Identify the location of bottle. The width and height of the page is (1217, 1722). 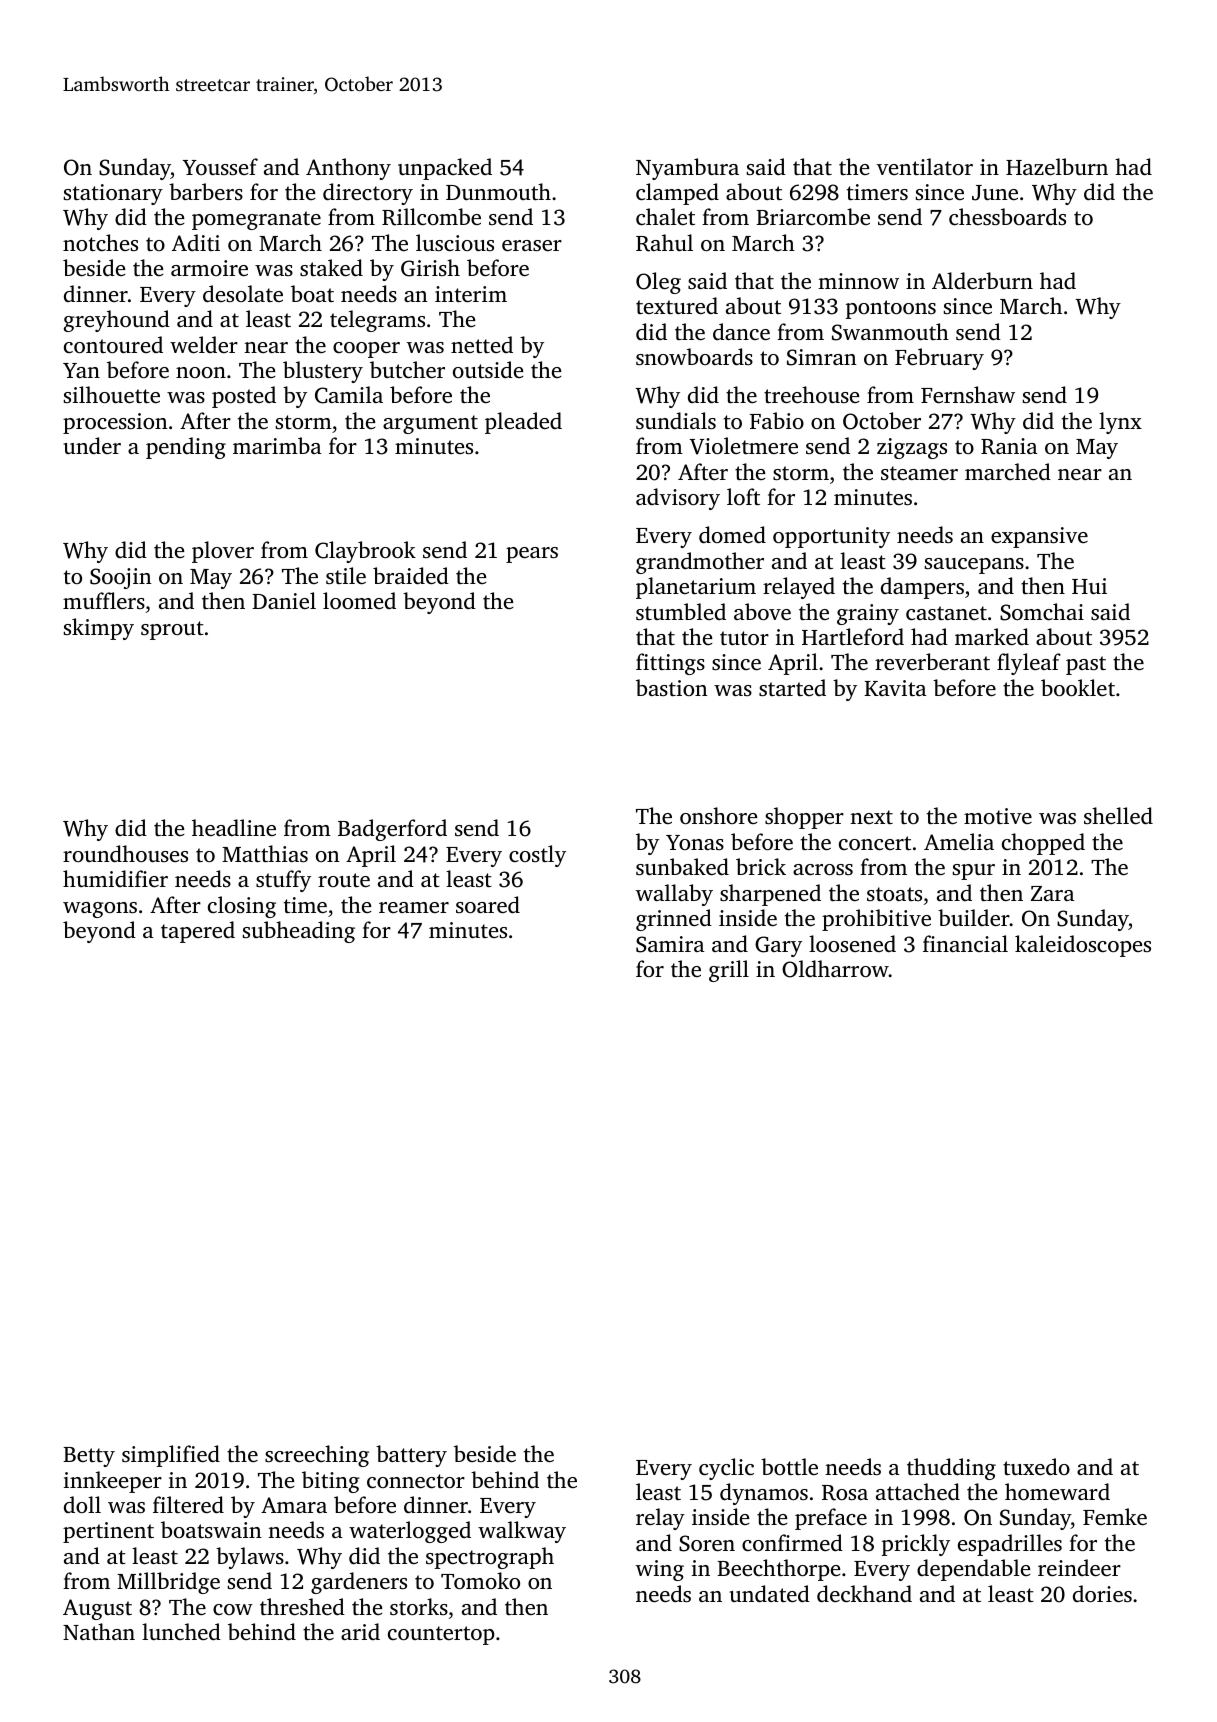
(789, 1466).
